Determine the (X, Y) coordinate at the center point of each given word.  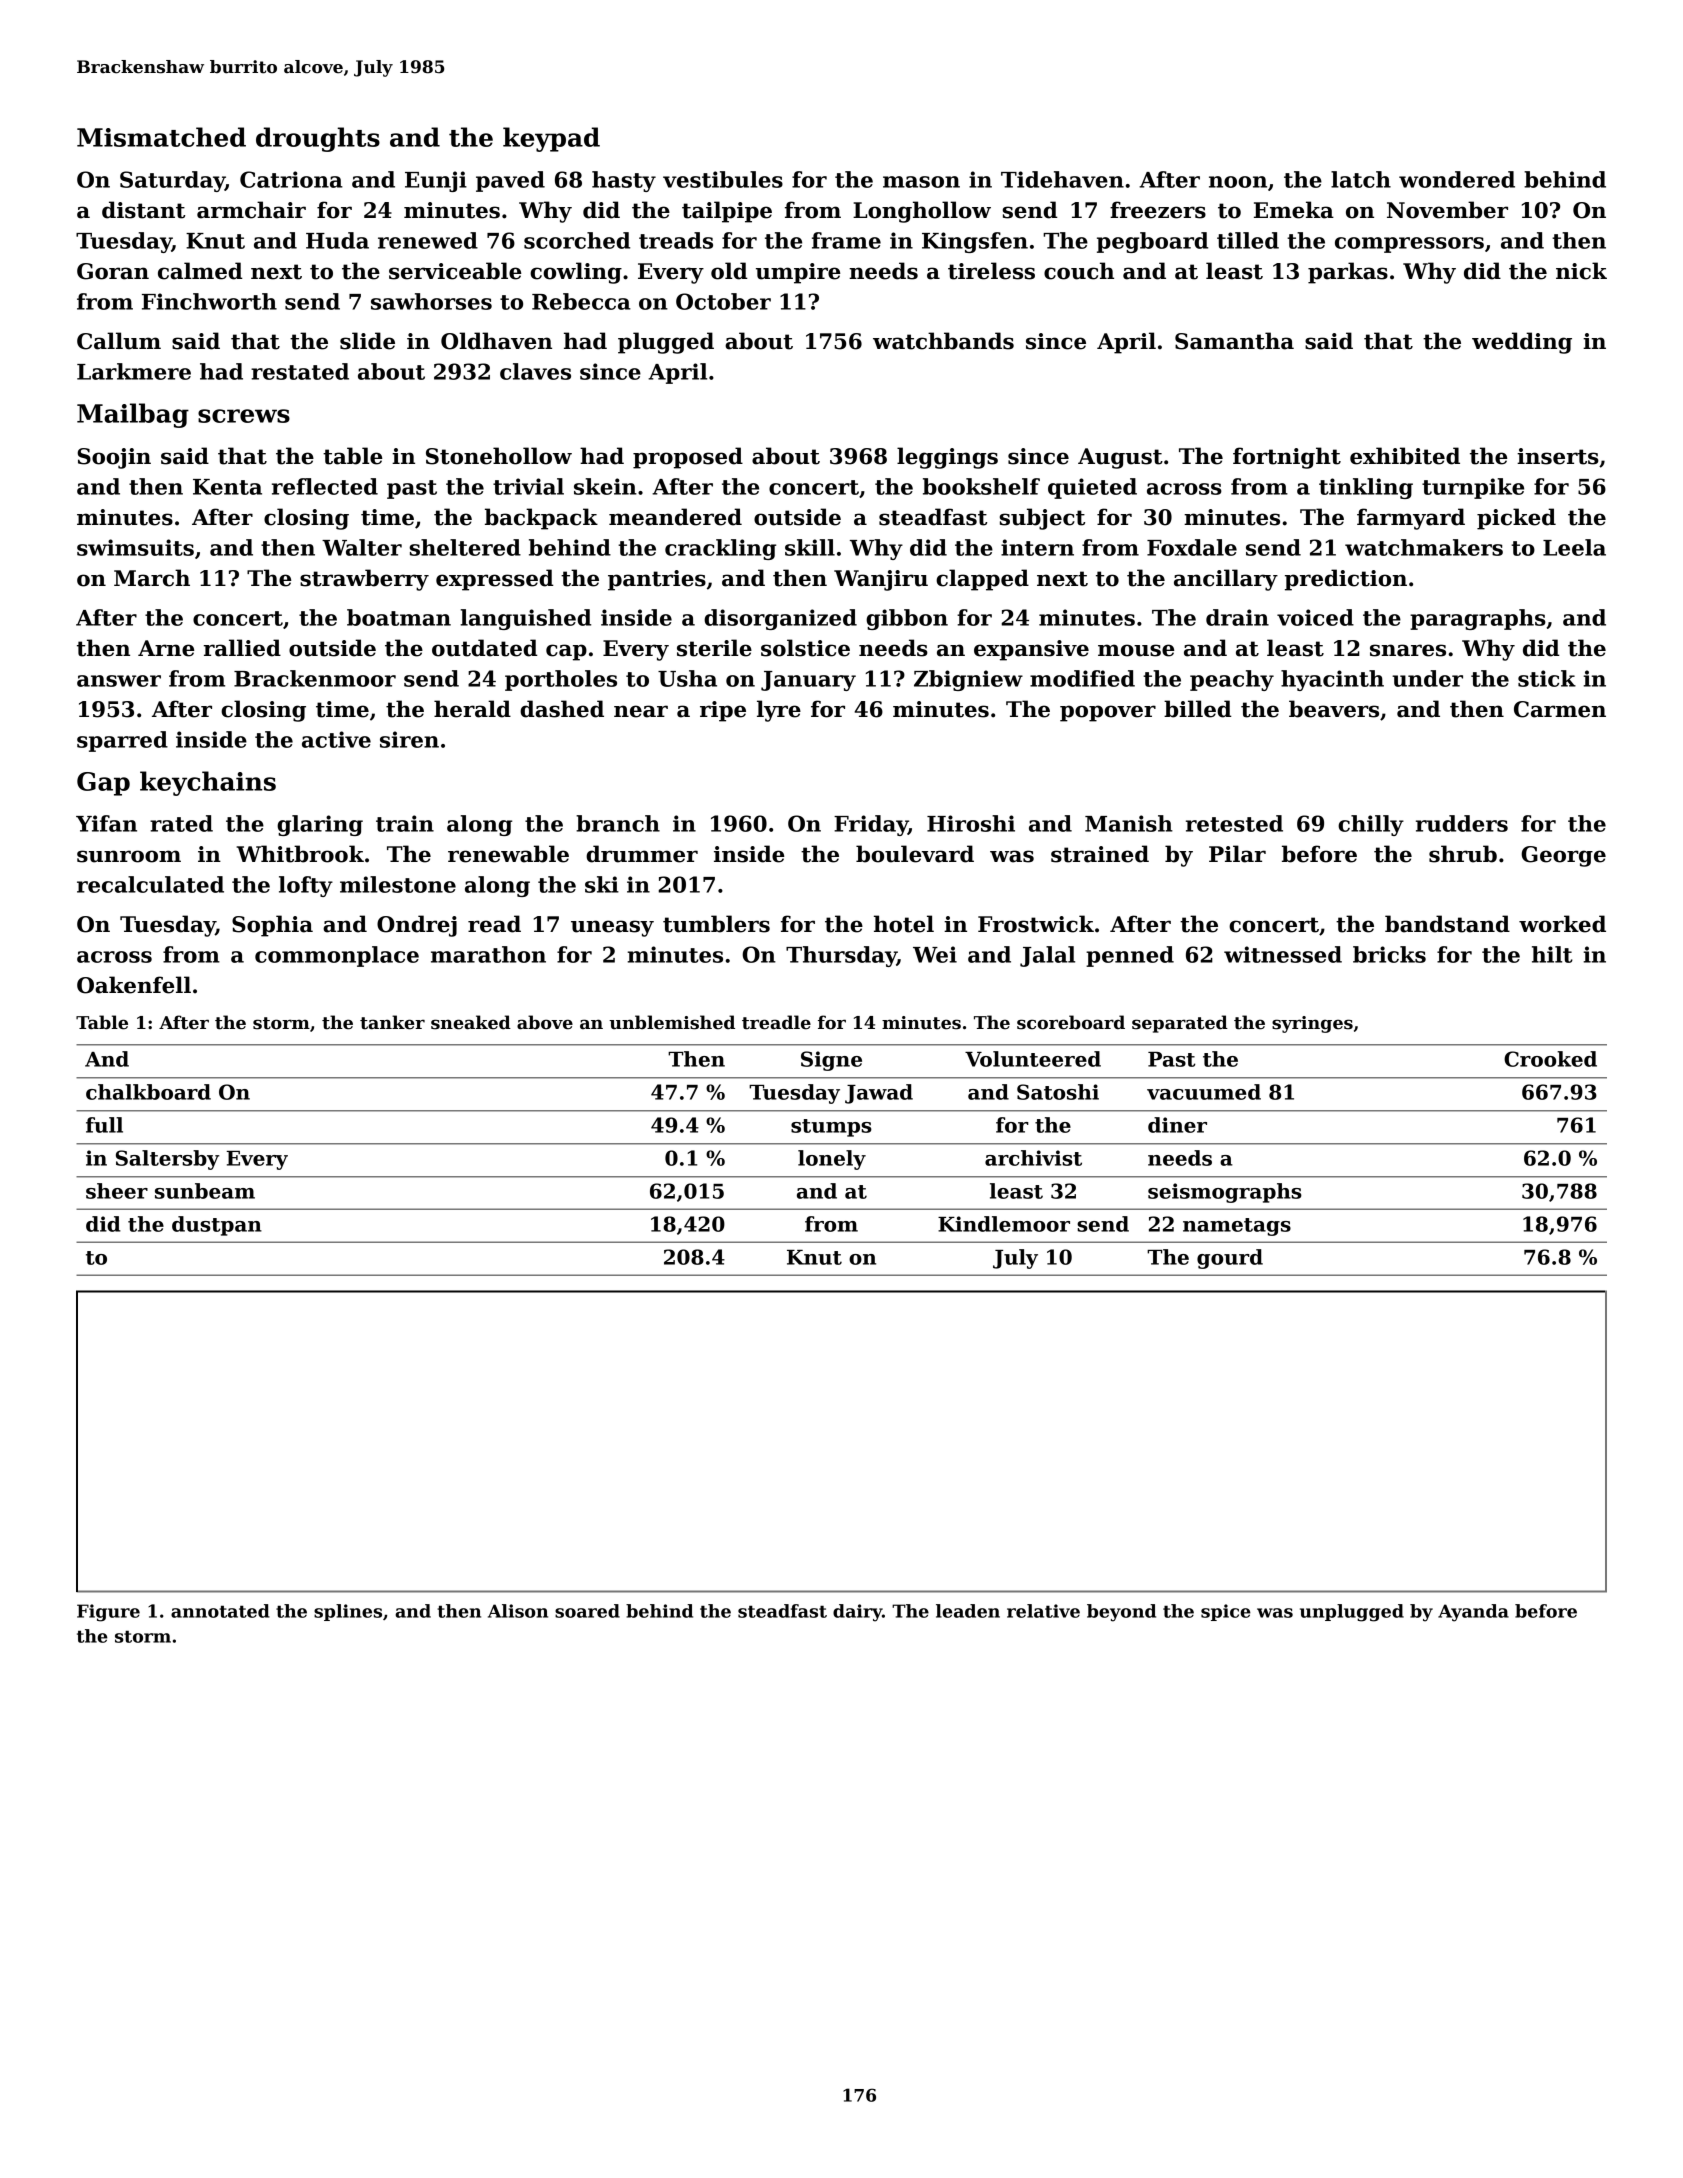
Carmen (1560, 709)
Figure (108, 1613)
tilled (1248, 240)
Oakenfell (134, 985)
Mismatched (161, 137)
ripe (723, 711)
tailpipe (727, 212)
